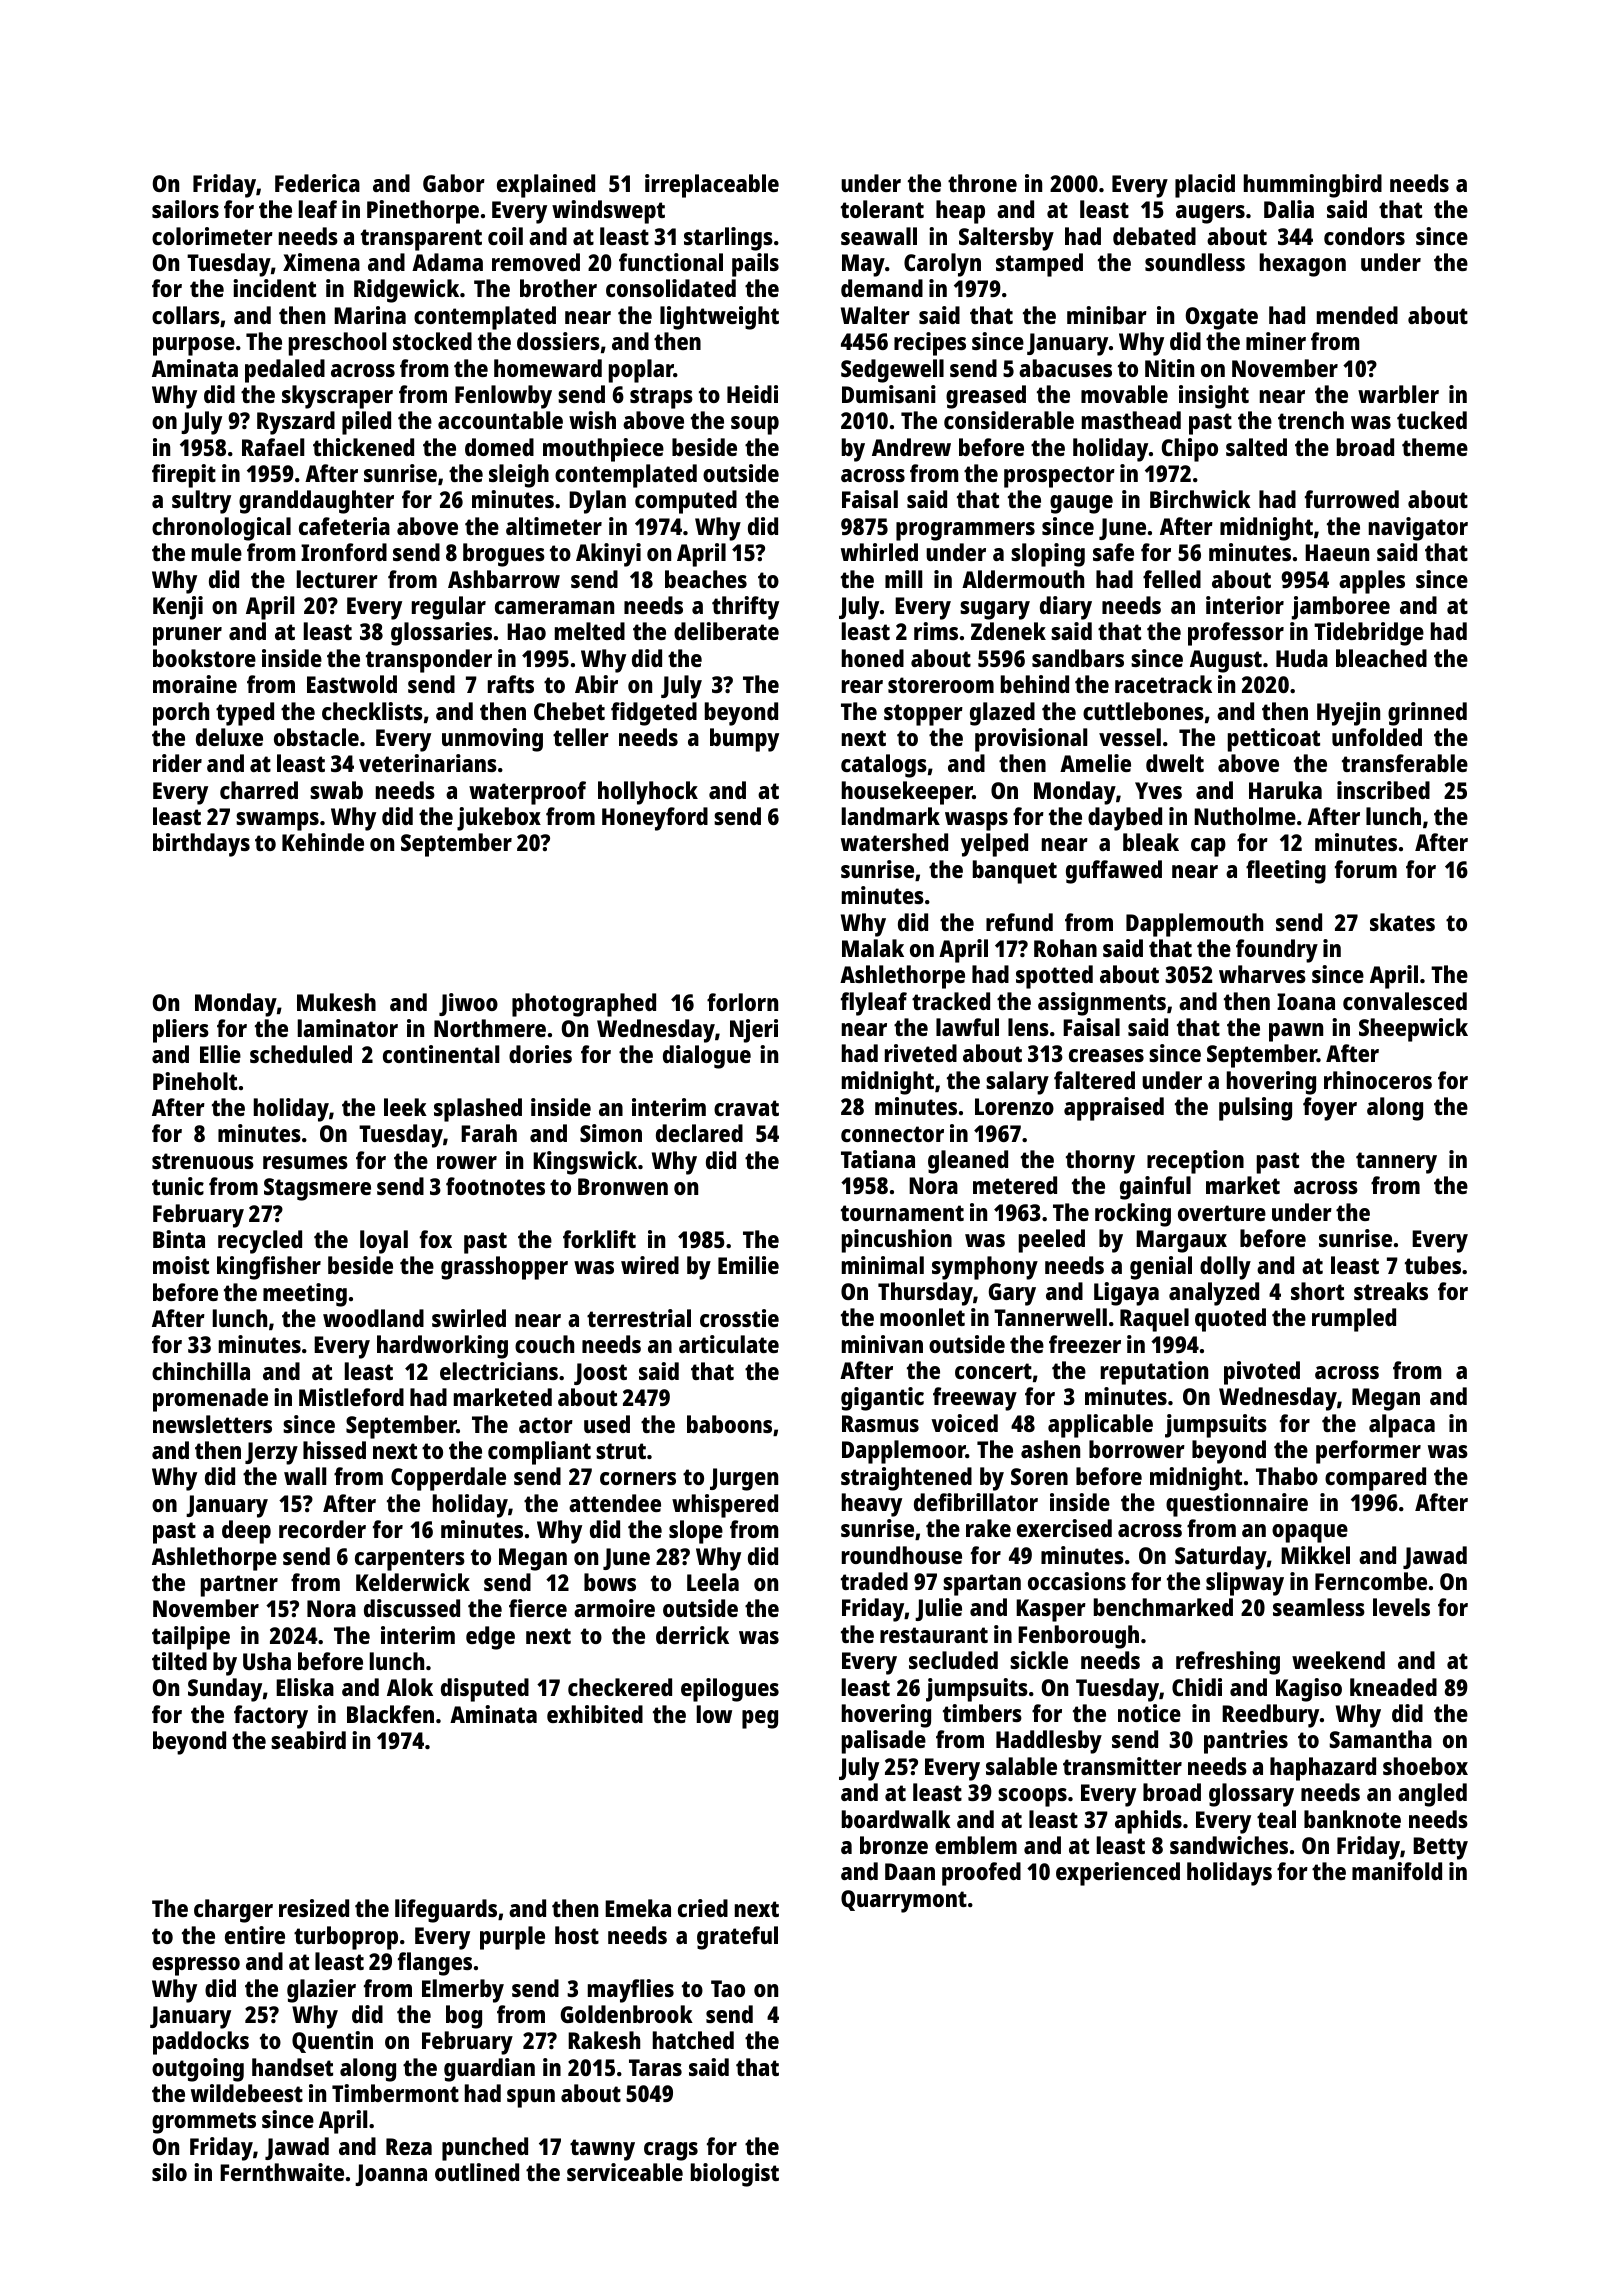  Describe the element at coordinates (201, 845) in the screenshot. I see `birthdays` at that location.
